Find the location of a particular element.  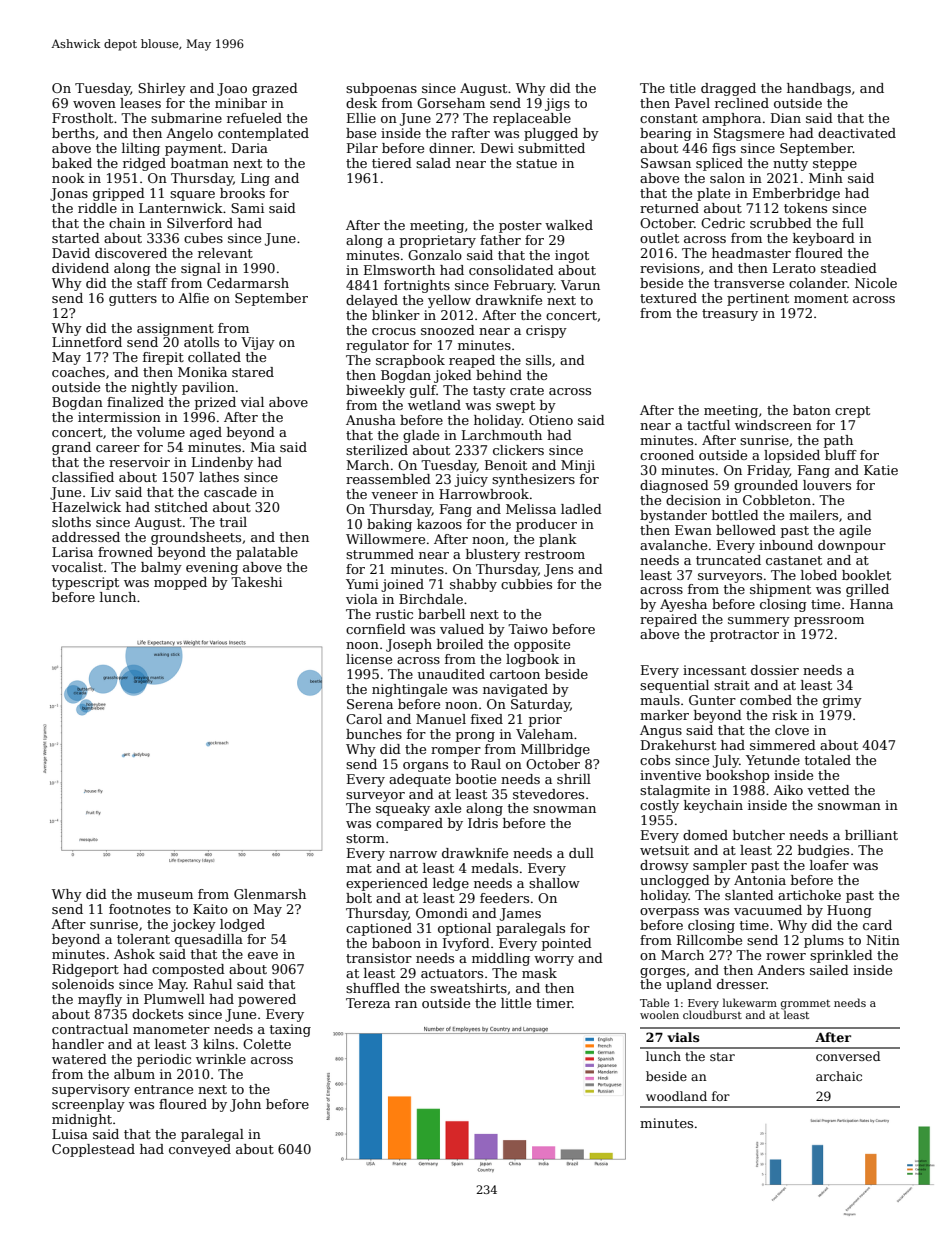

jigs is located at coordinates (557, 104).
